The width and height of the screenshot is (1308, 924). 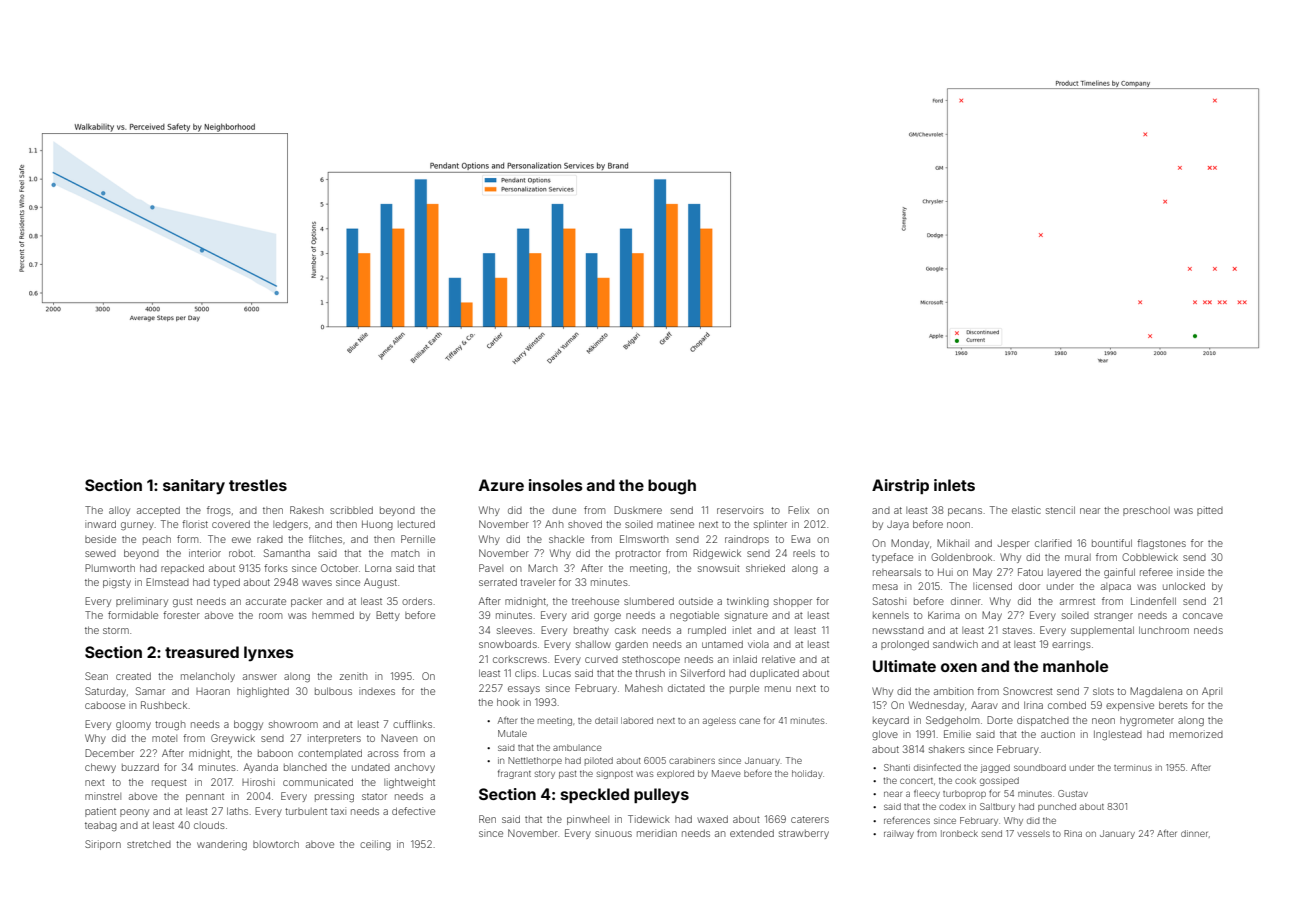 I want to click on preliminary, so click(x=142, y=602).
